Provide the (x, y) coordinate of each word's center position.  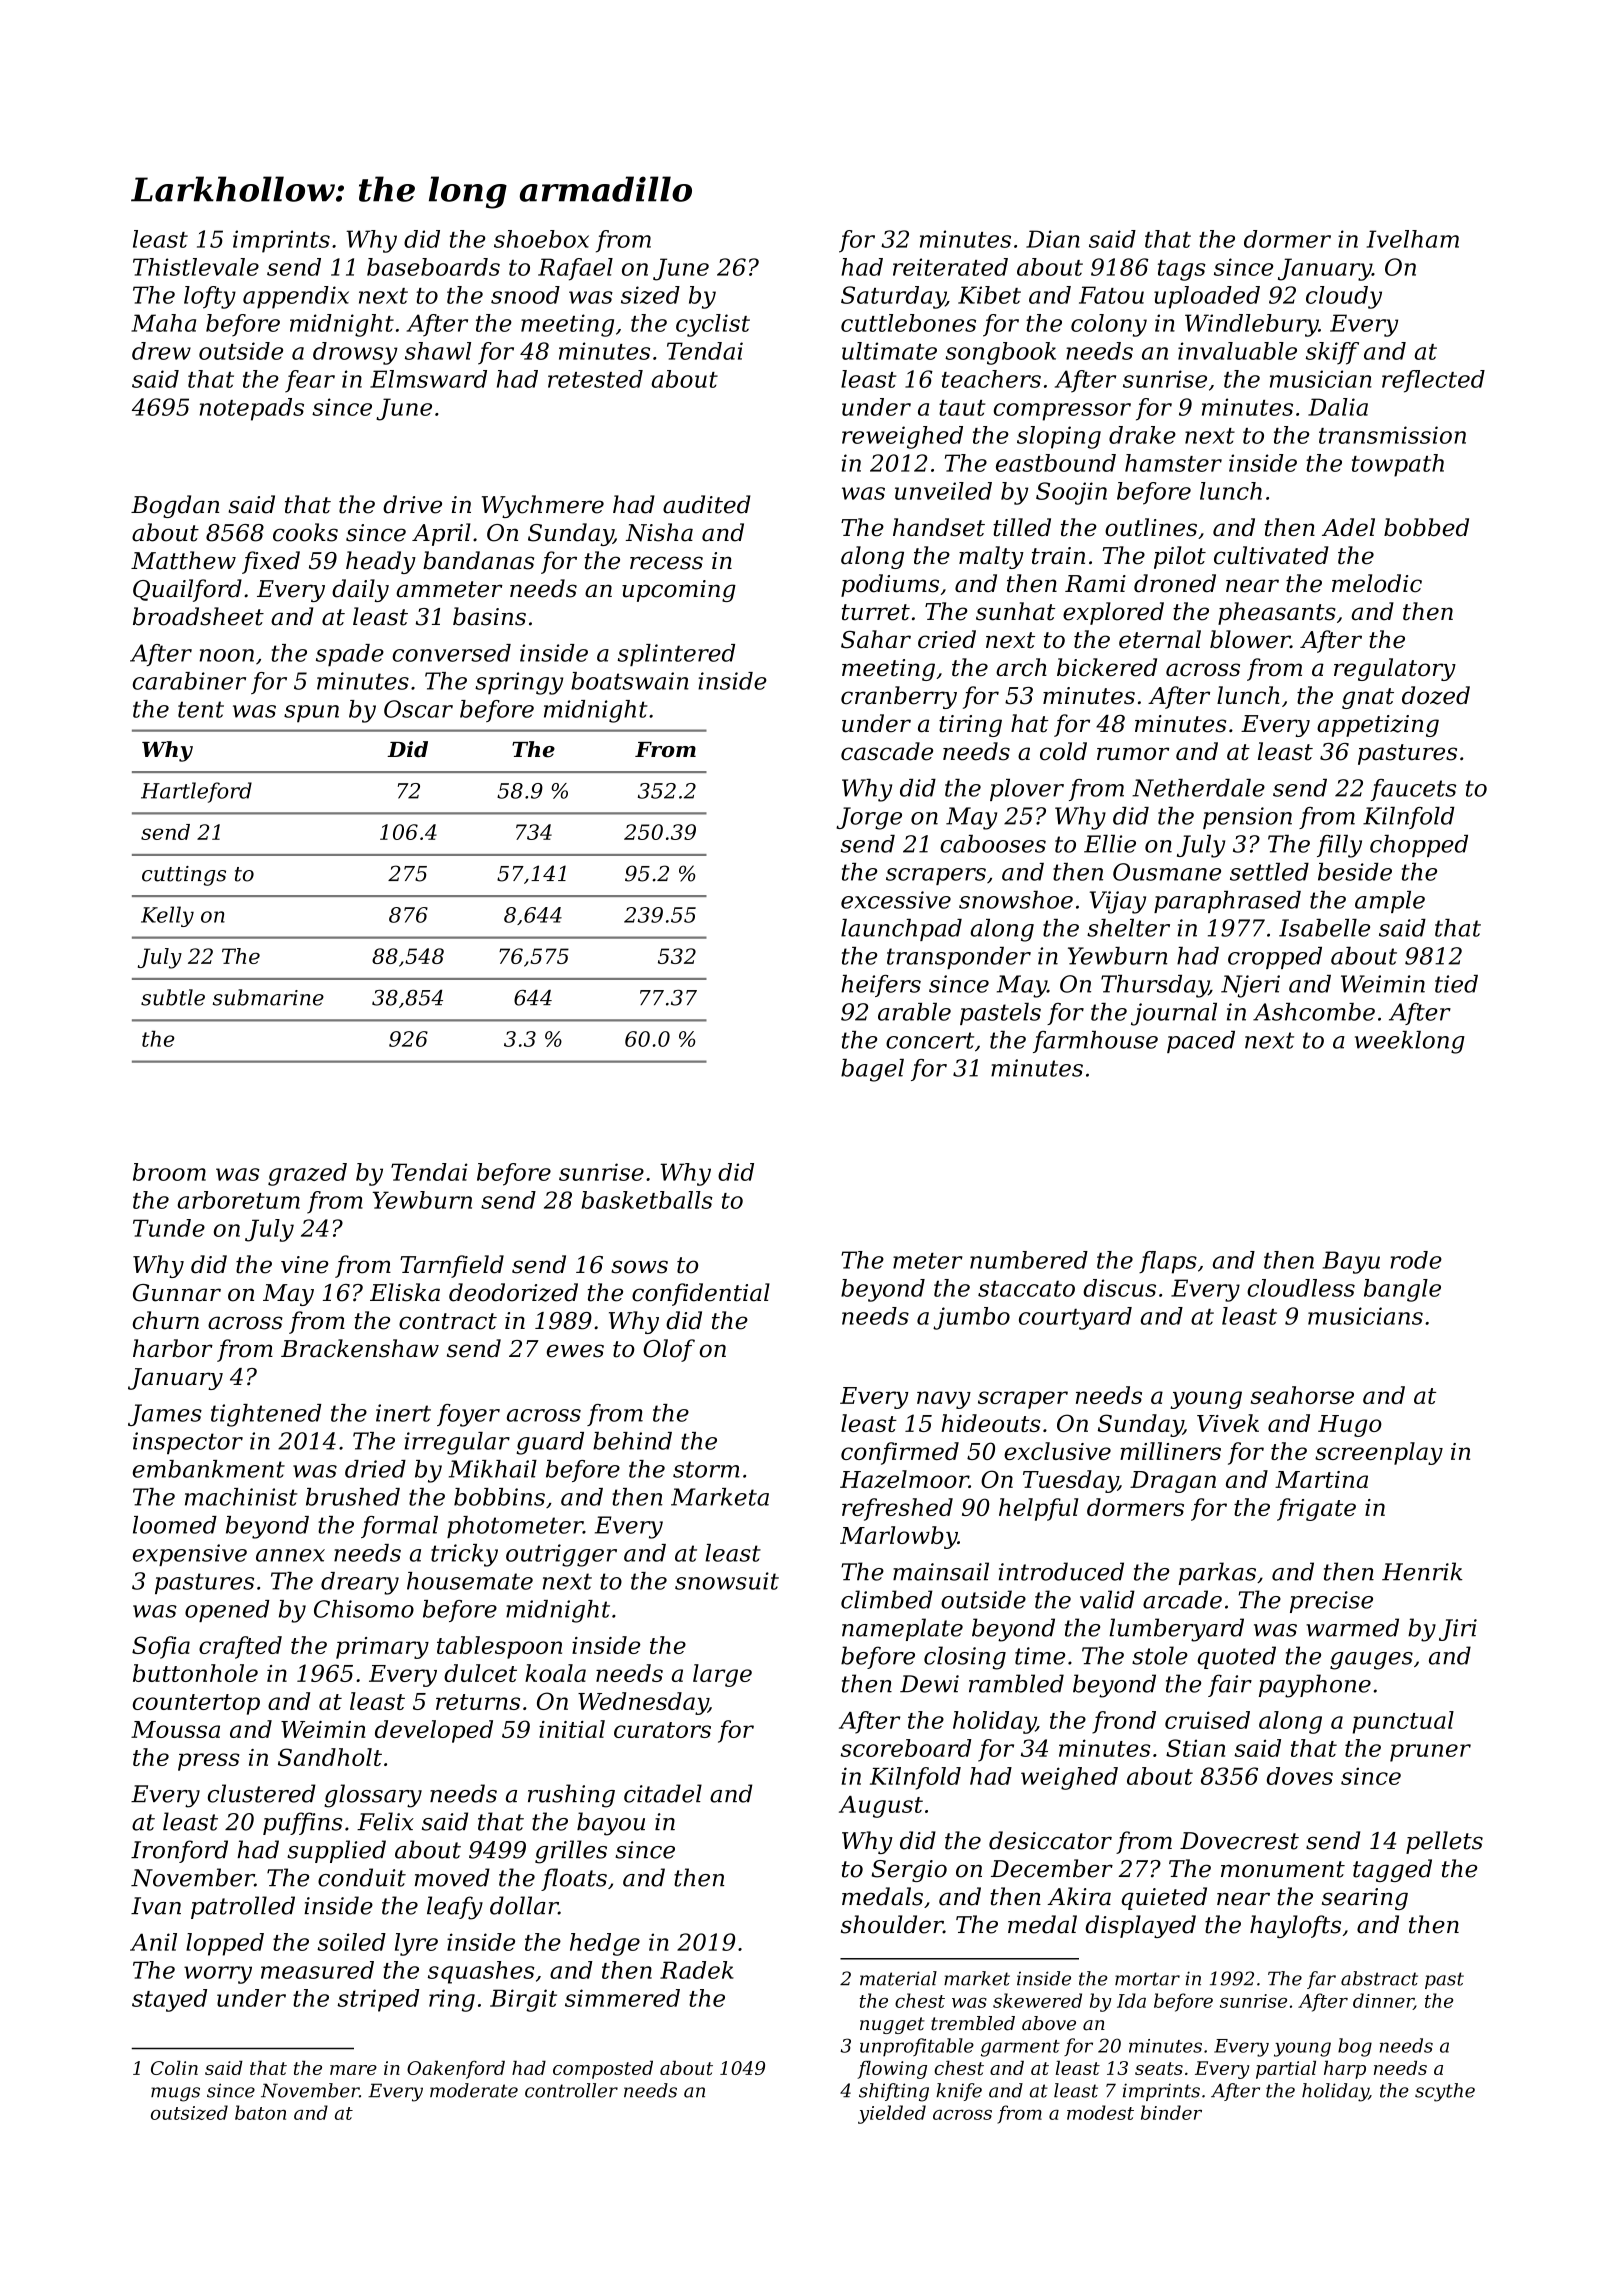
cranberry (899, 697)
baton (260, 2112)
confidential (701, 1294)
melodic (1377, 583)
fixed (271, 562)
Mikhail (493, 1469)
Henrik (1422, 1571)
